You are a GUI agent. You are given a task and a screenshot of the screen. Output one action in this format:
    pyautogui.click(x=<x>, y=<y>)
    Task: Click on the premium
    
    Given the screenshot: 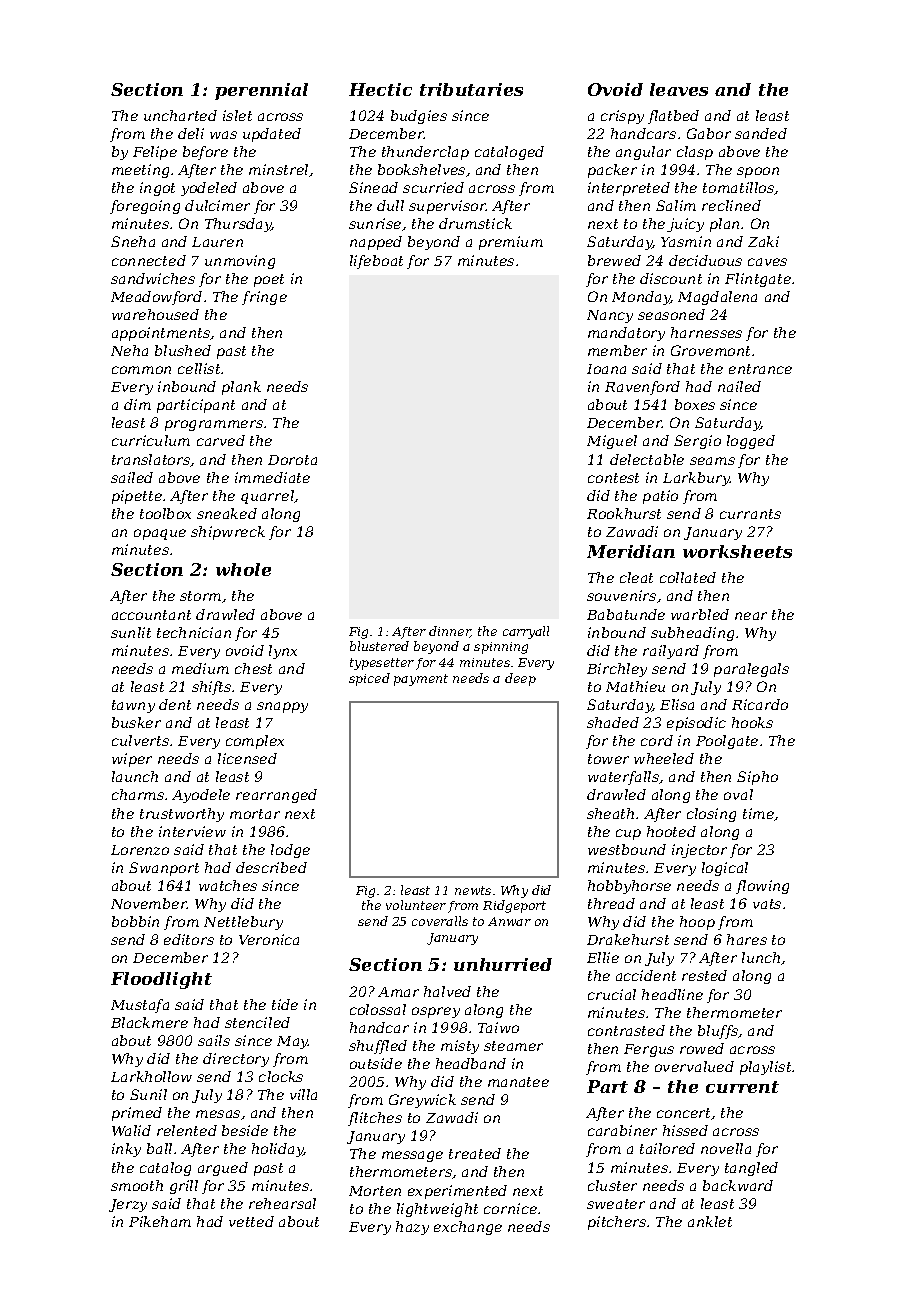 What is the action you would take?
    pyautogui.click(x=511, y=243)
